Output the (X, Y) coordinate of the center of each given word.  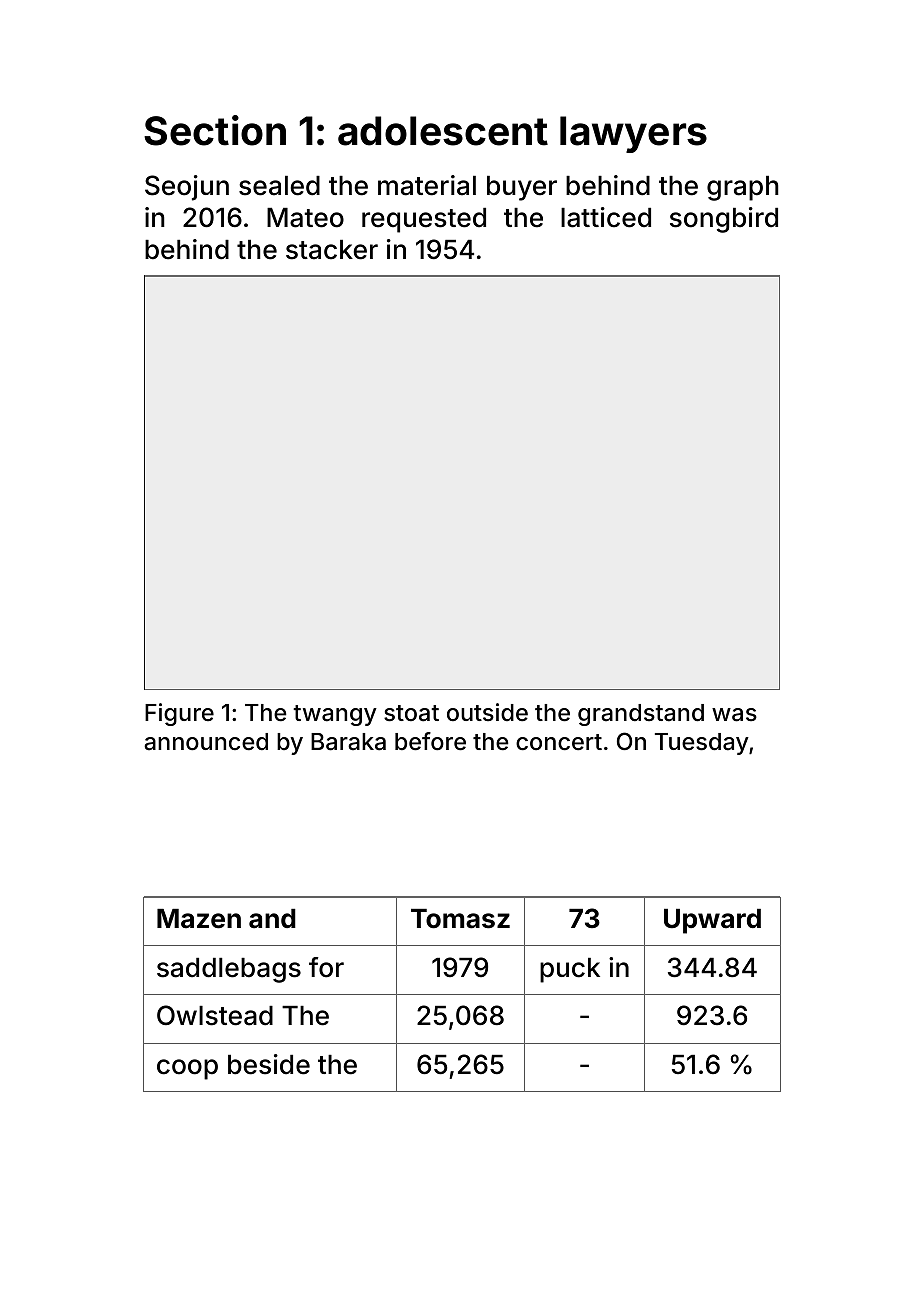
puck (570, 970)
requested (424, 220)
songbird (724, 220)
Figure (179, 714)
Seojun (187, 188)
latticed (606, 217)
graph (743, 188)
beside (269, 1064)
